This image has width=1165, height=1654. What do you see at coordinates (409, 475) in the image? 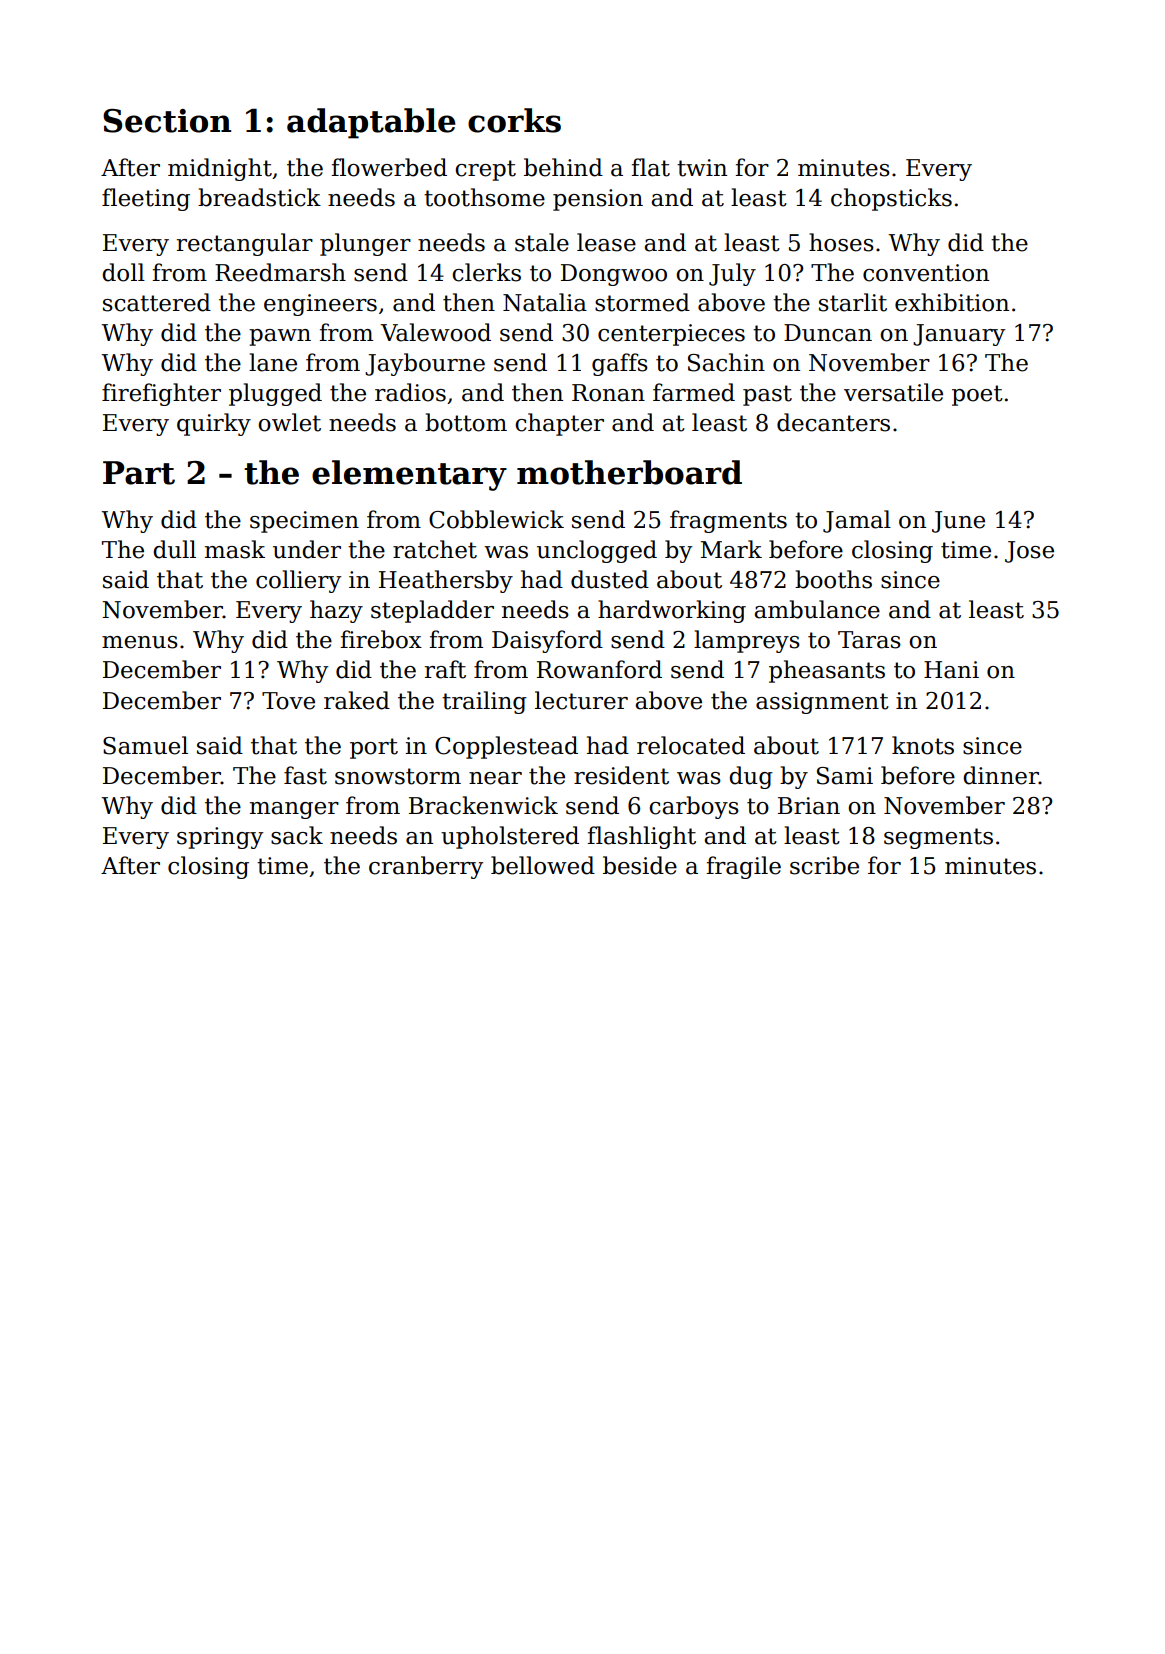
I see `elementary` at bounding box center [409, 475].
